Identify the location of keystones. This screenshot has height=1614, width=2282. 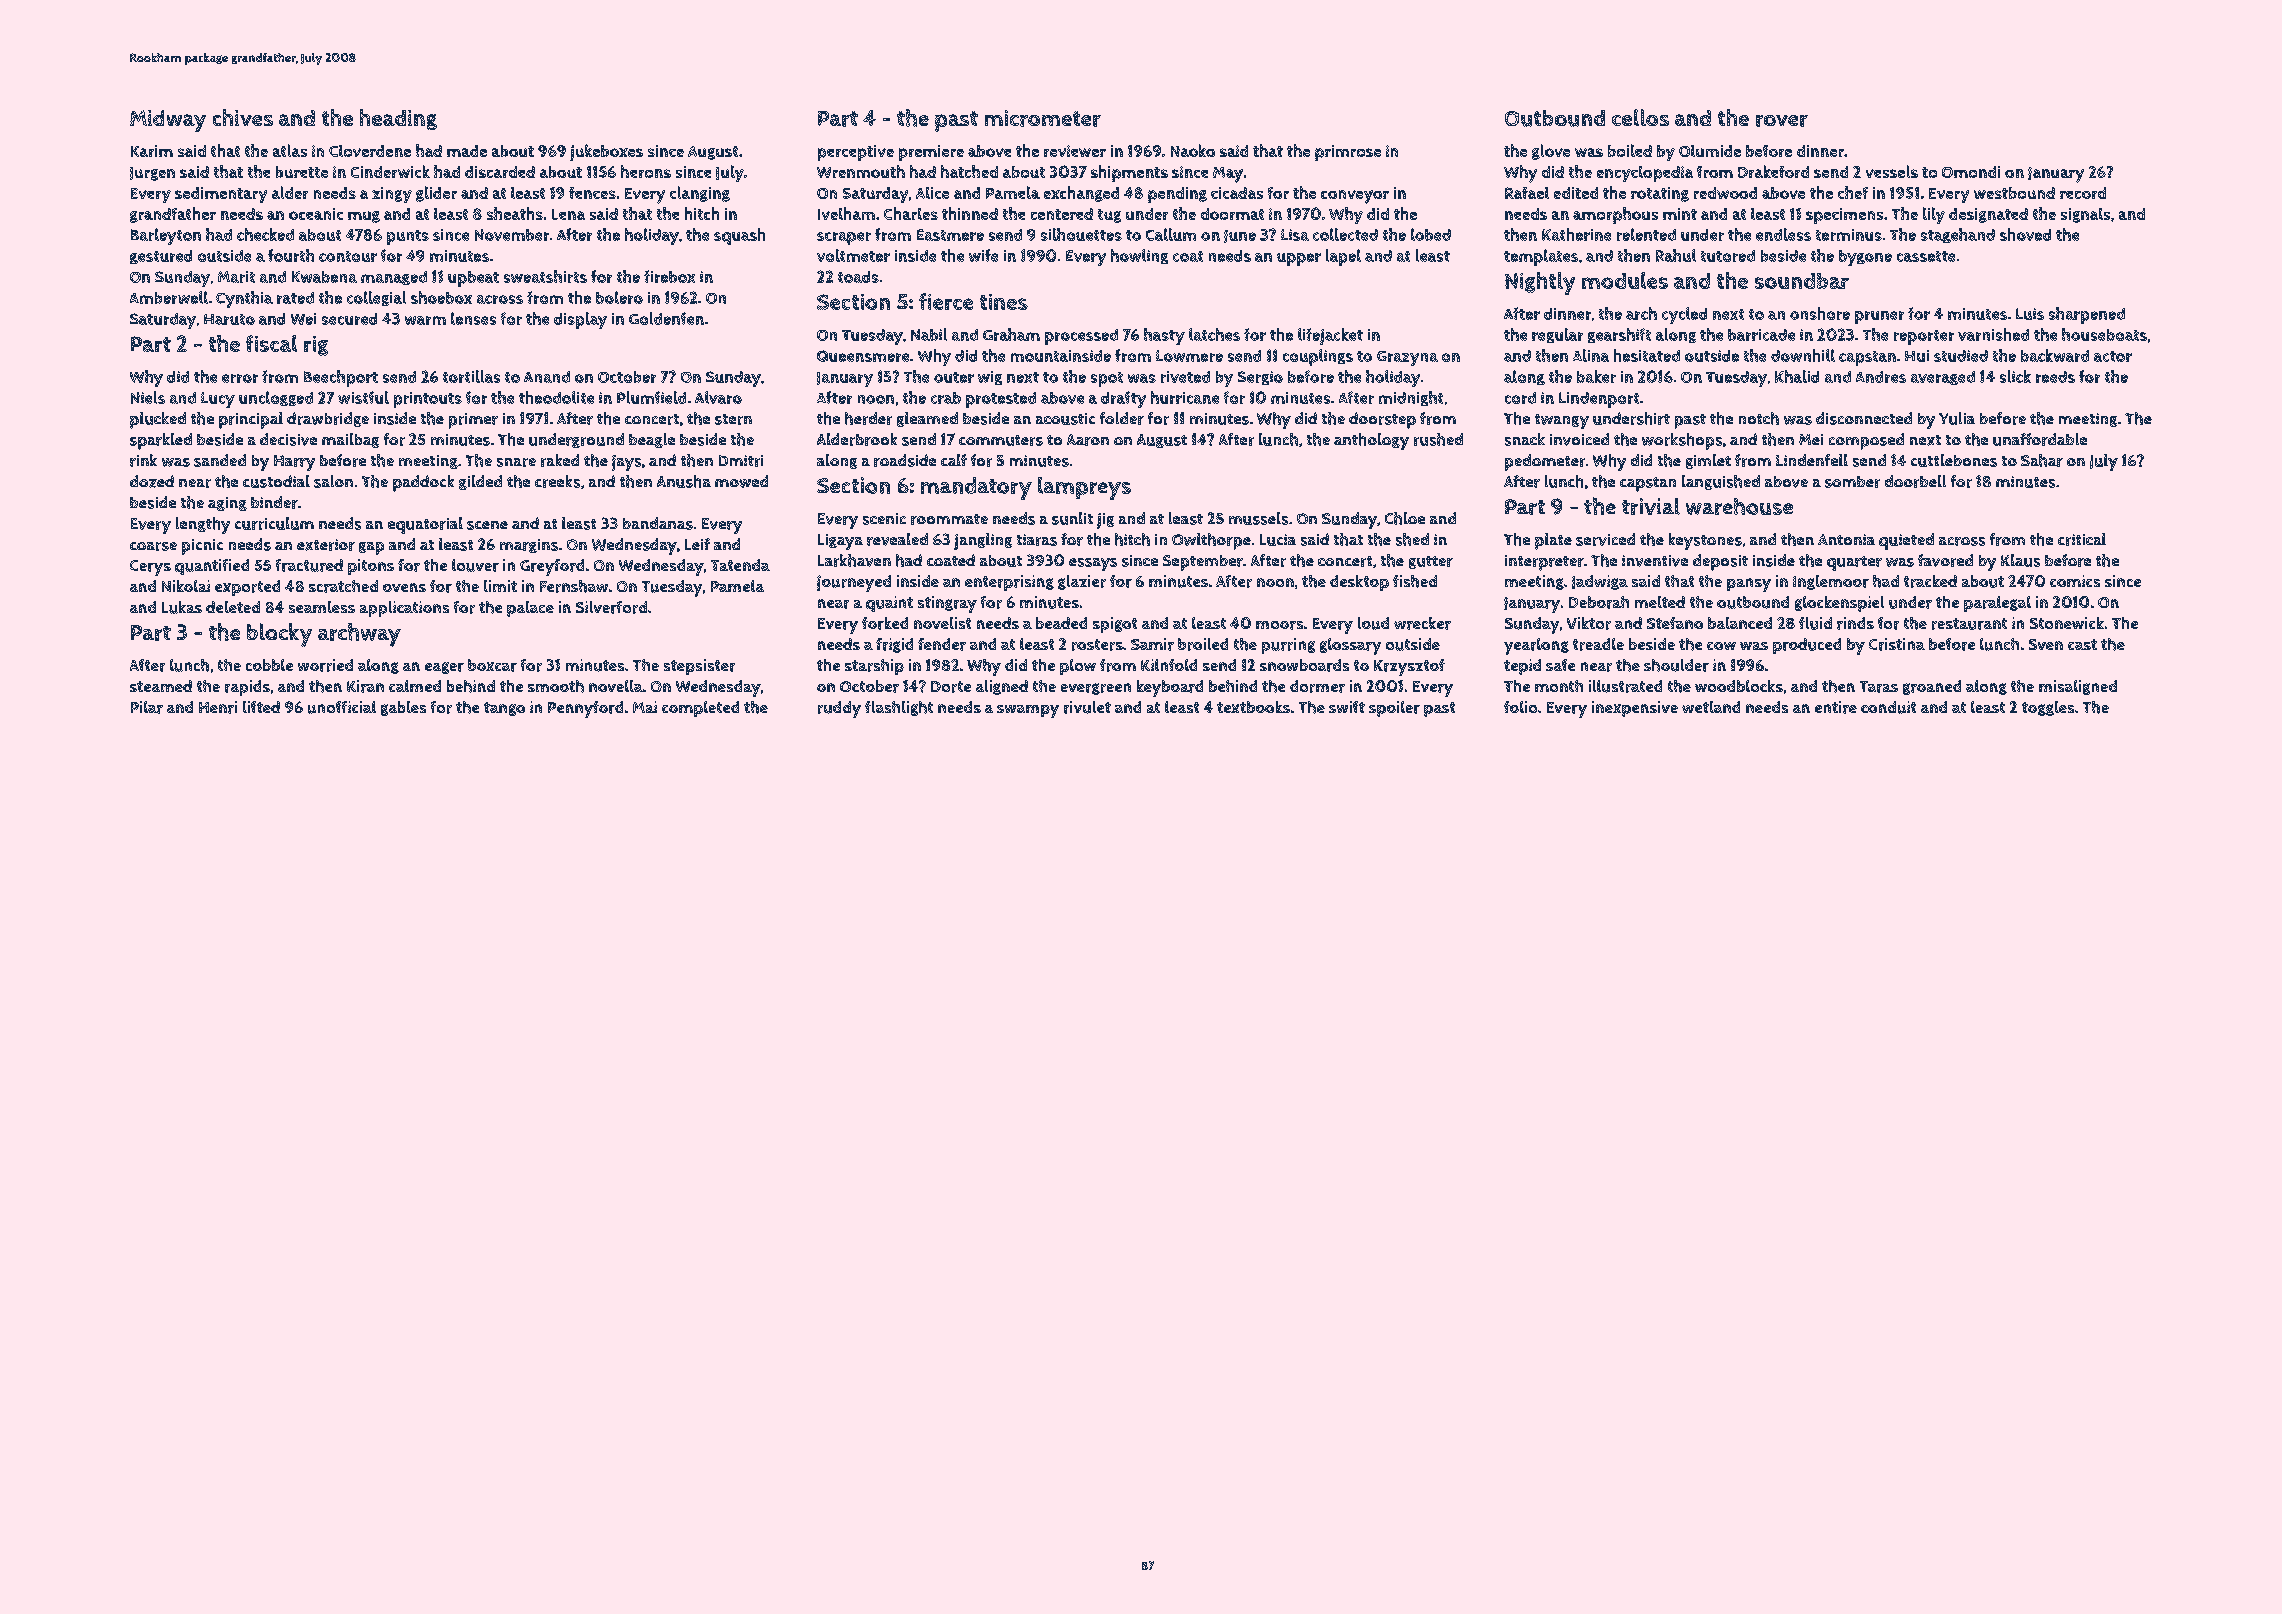
(1705, 541).
